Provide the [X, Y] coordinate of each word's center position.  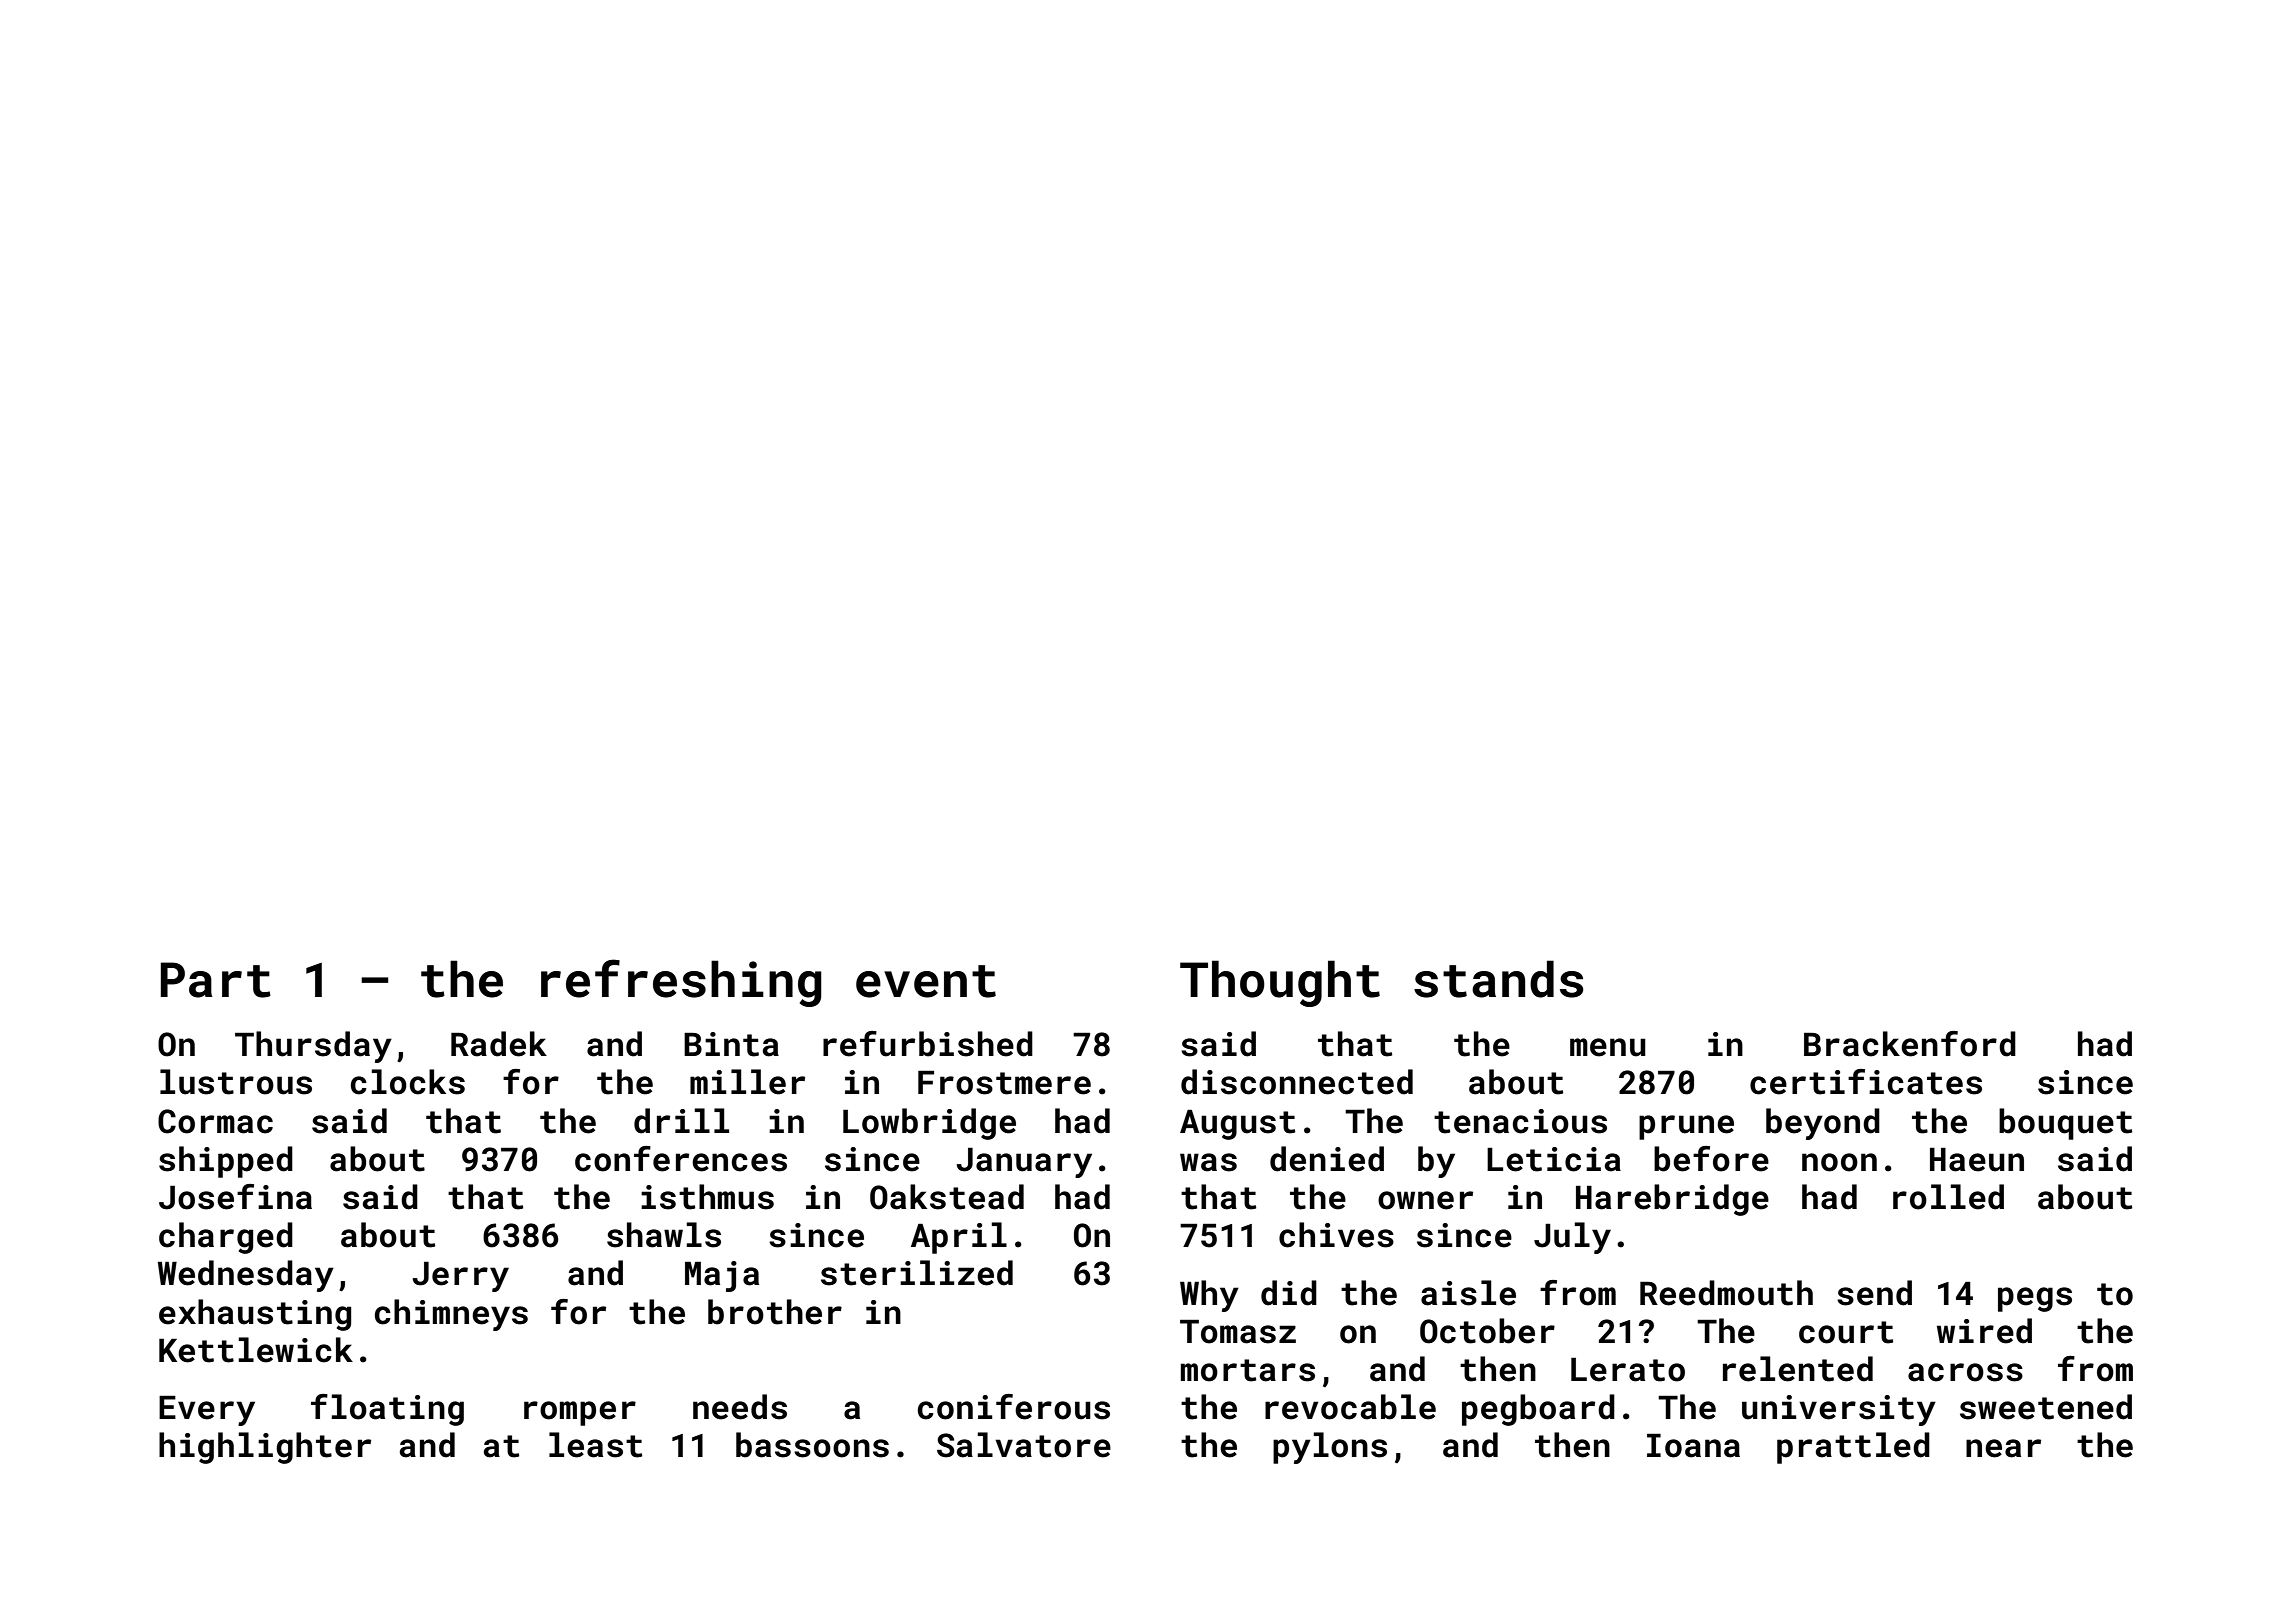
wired [1984, 1331]
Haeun [1977, 1160]
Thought [1280, 983]
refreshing [681, 983]
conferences [681, 1159]
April [959, 1238]
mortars [1248, 1370]
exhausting [255, 1315]
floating [387, 1410]
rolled [1948, 1197]
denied [1327, 1159]
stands [1499, 979]
